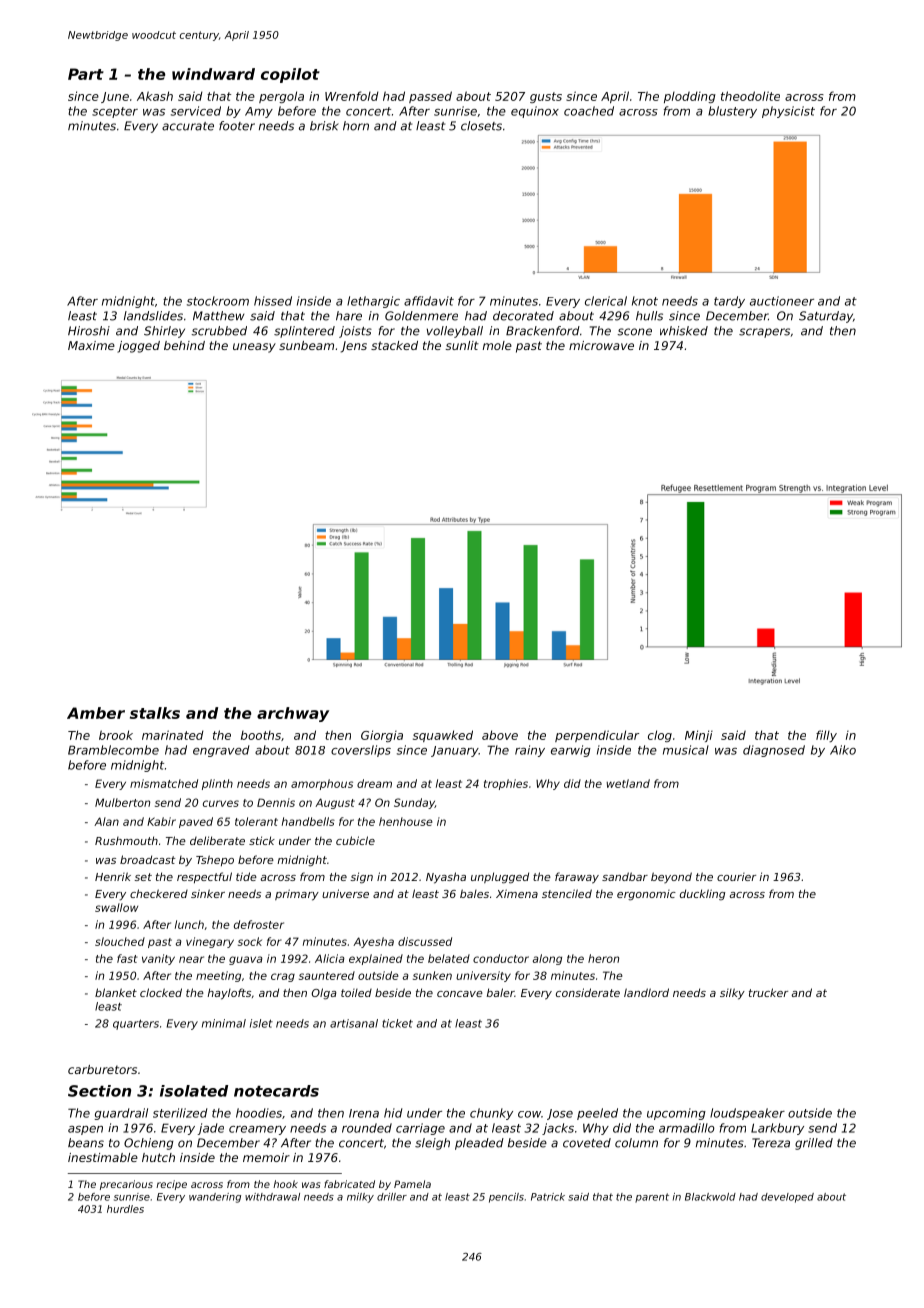  I want to click on trucker, so click(768, 992).
